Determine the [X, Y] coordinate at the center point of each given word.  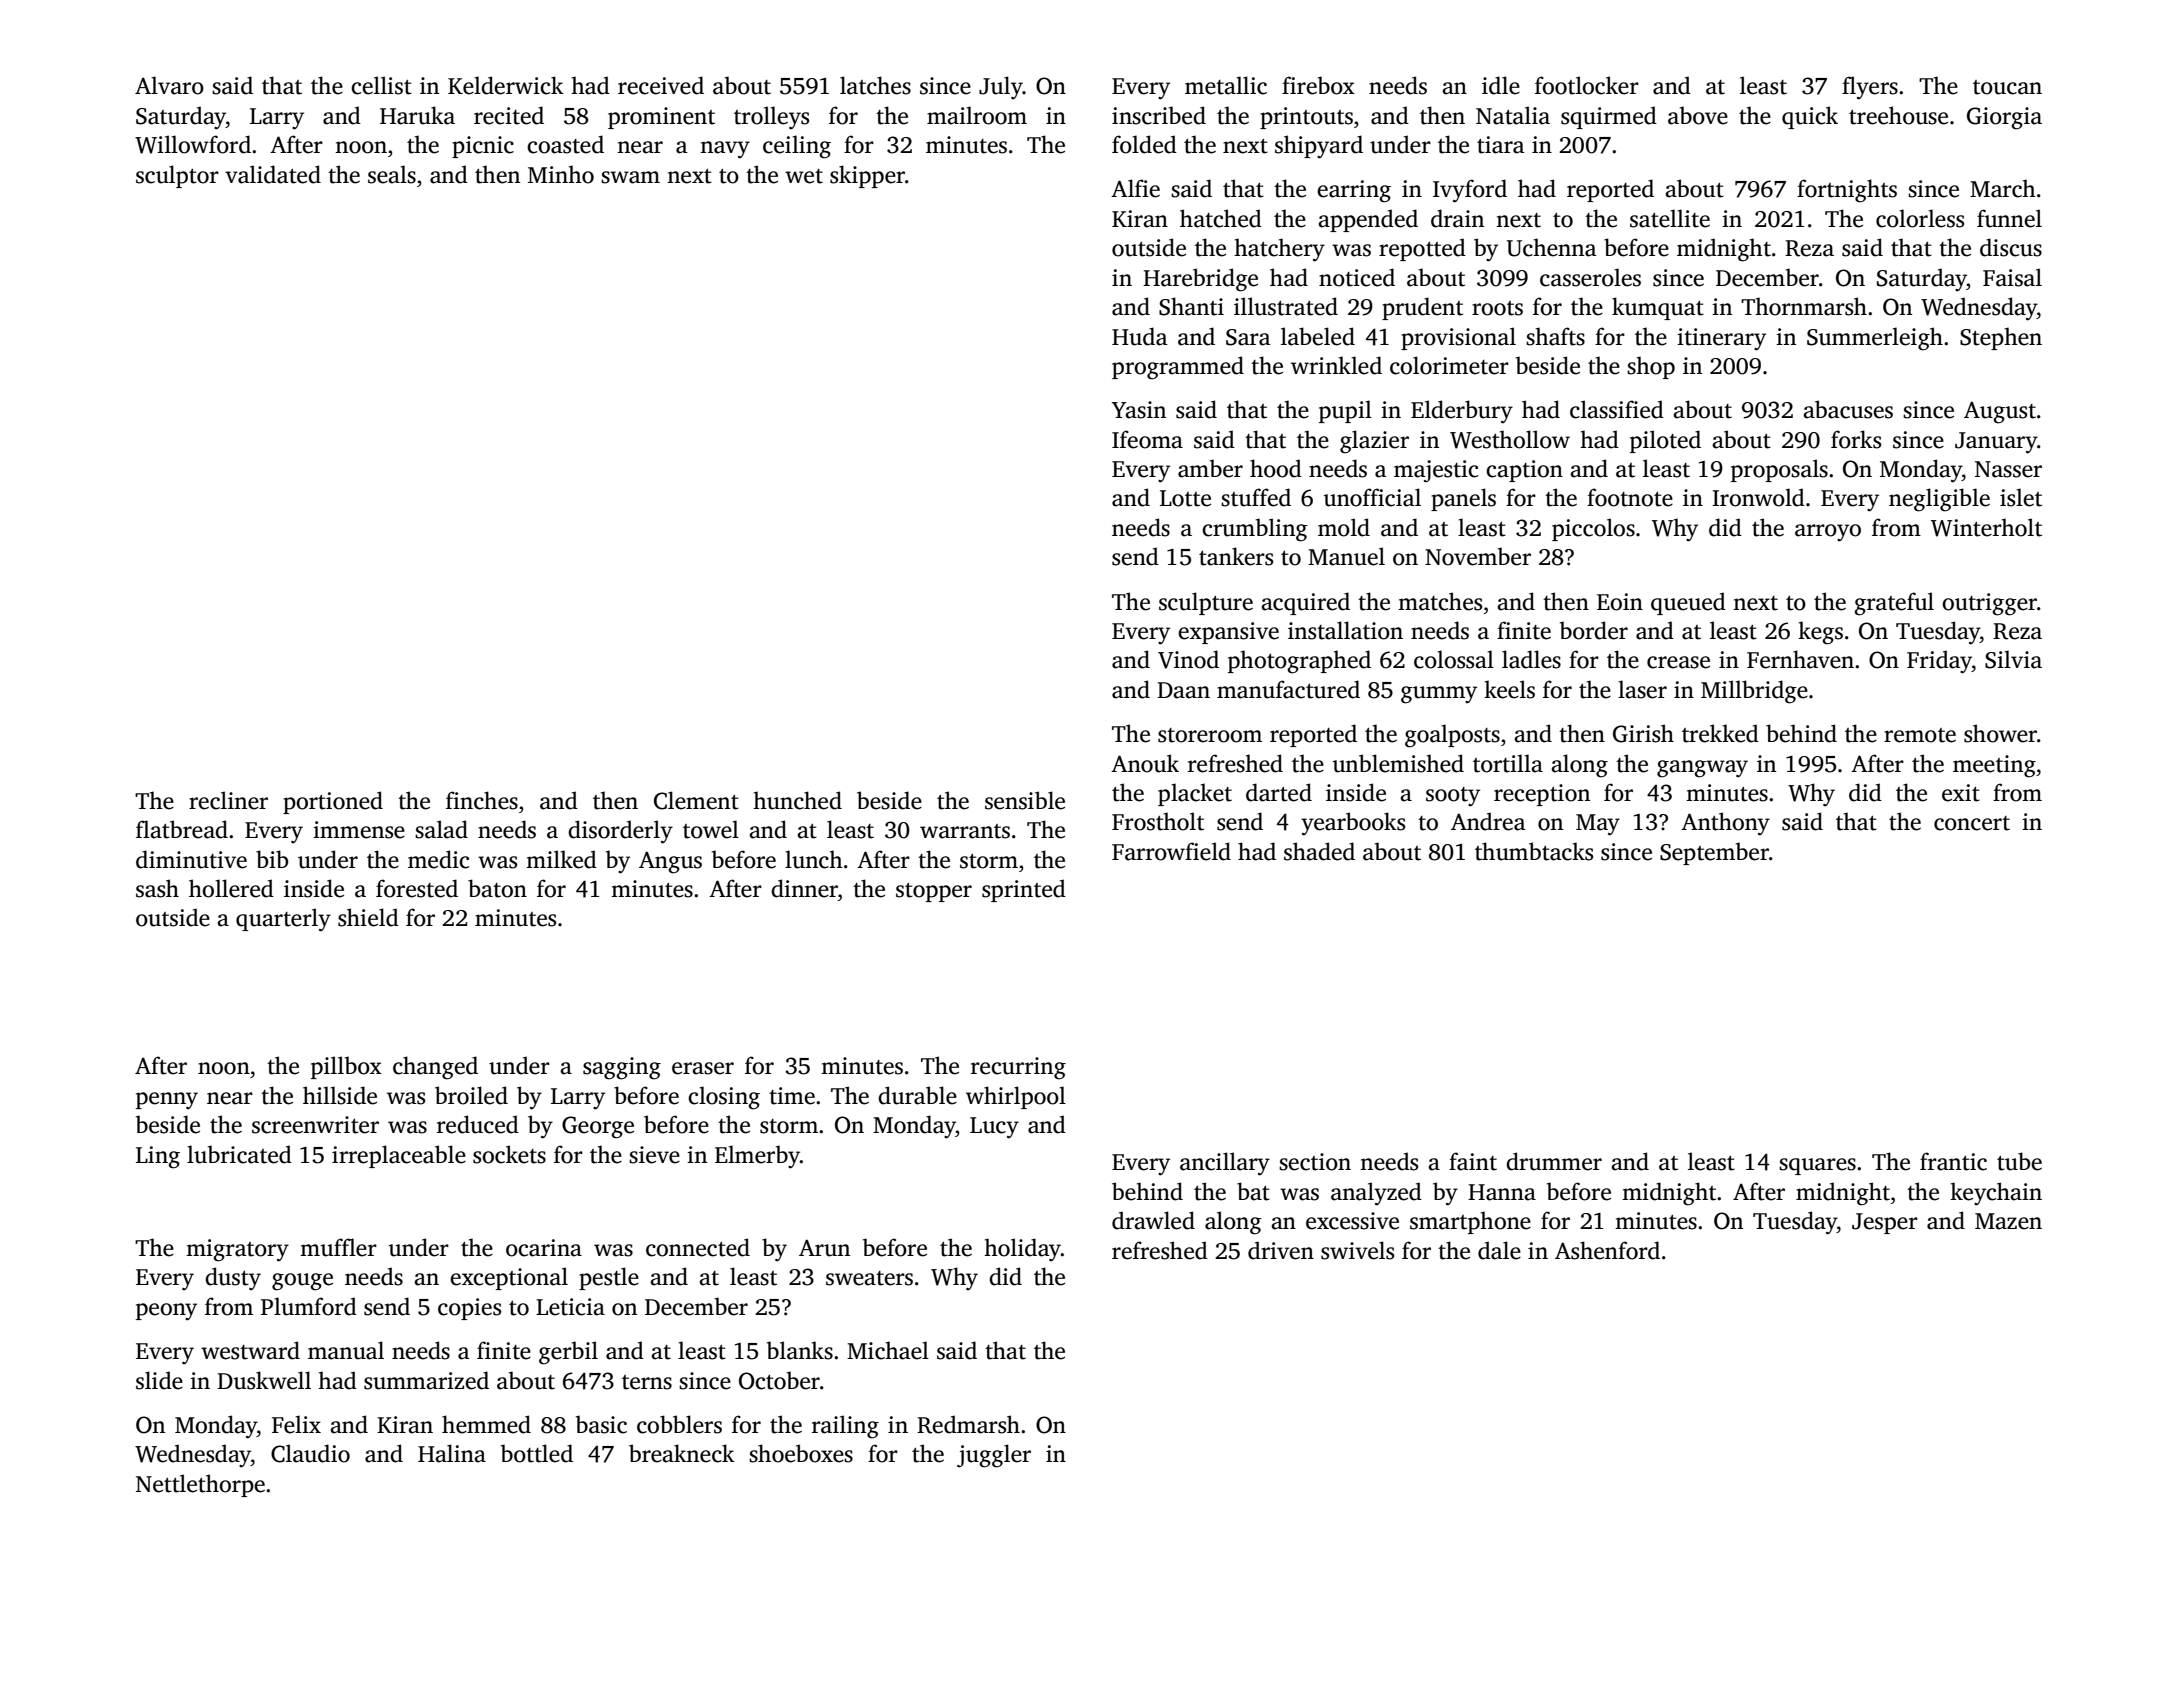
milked [561, 859]
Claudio [310, 1453]
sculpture [1206, 603]
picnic [483, 147]
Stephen [2001, 338]
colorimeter [1449, 365]
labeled [1318, 336]
